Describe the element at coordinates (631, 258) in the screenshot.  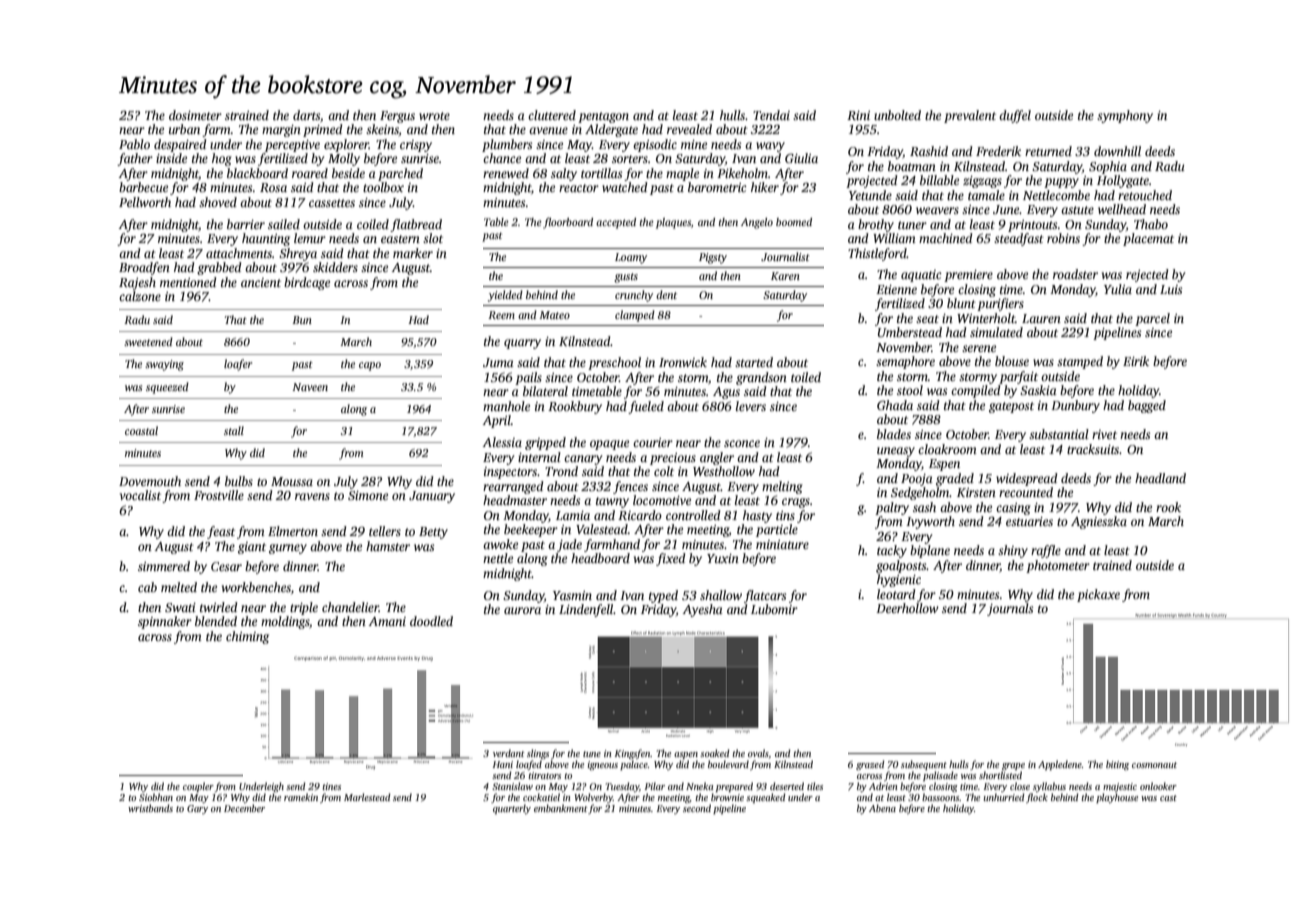
I see `Loamy` at that location.
